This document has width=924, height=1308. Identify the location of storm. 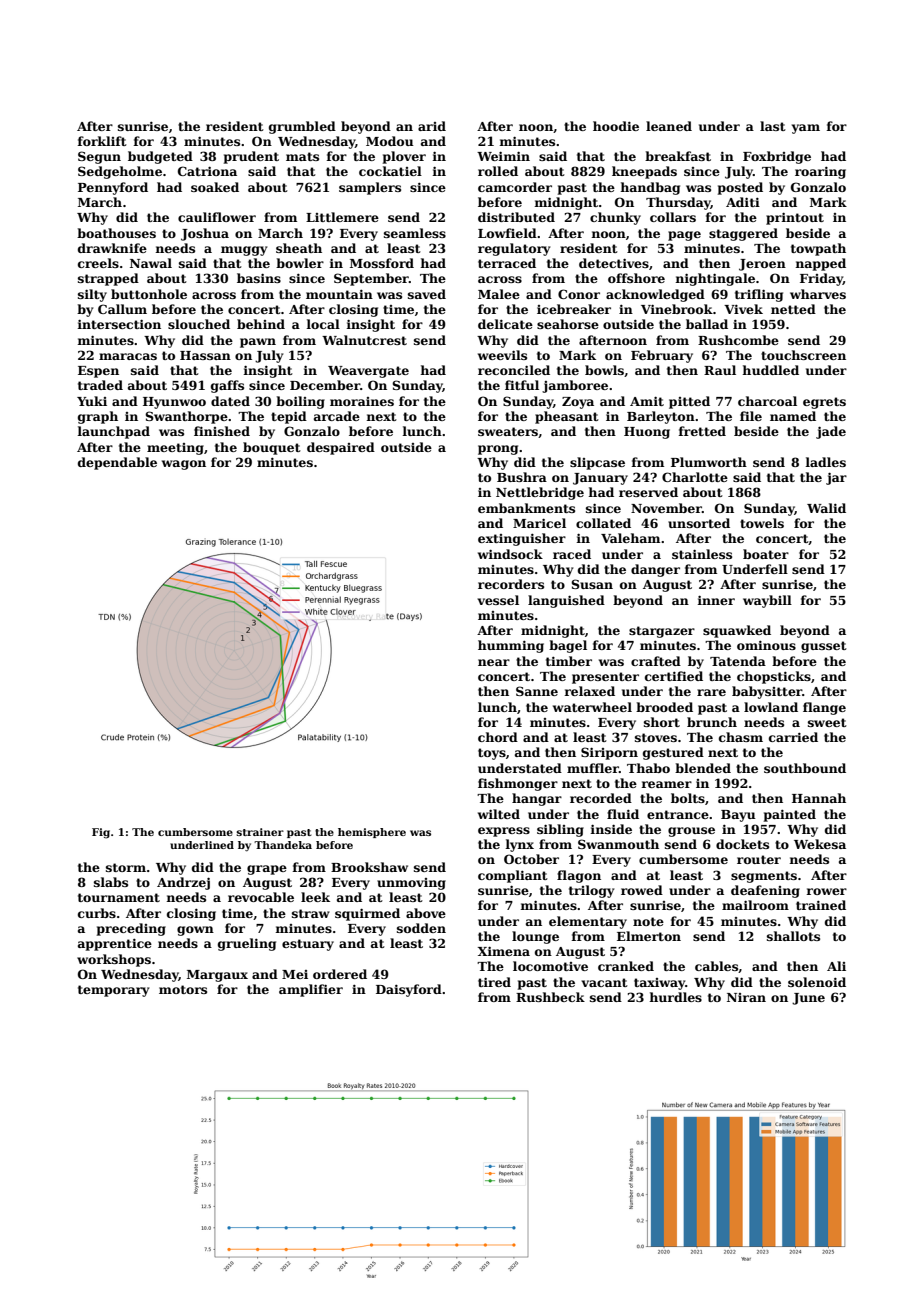
(126, 867).
